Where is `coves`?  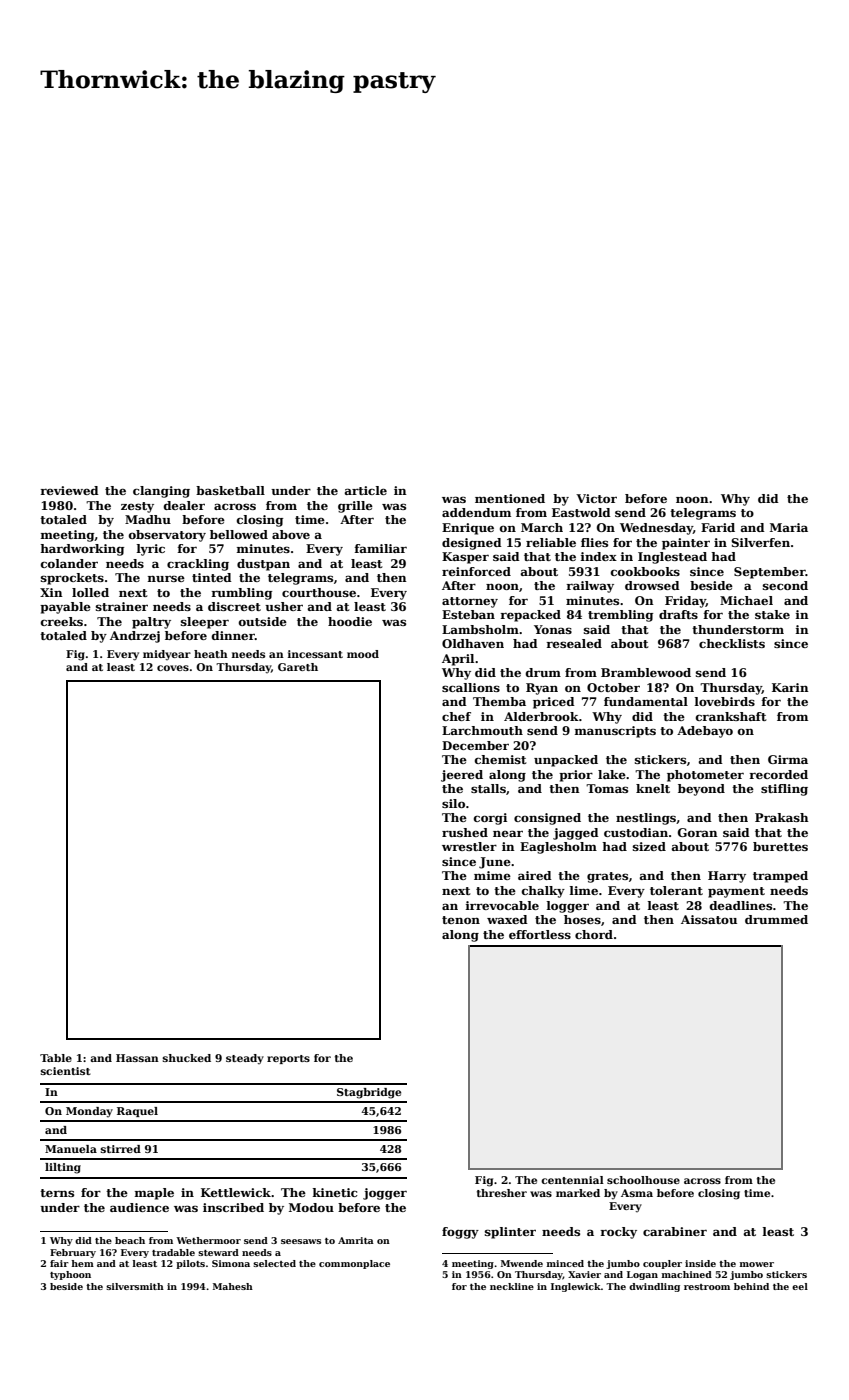
coves is located at coordinates (173, 668).
